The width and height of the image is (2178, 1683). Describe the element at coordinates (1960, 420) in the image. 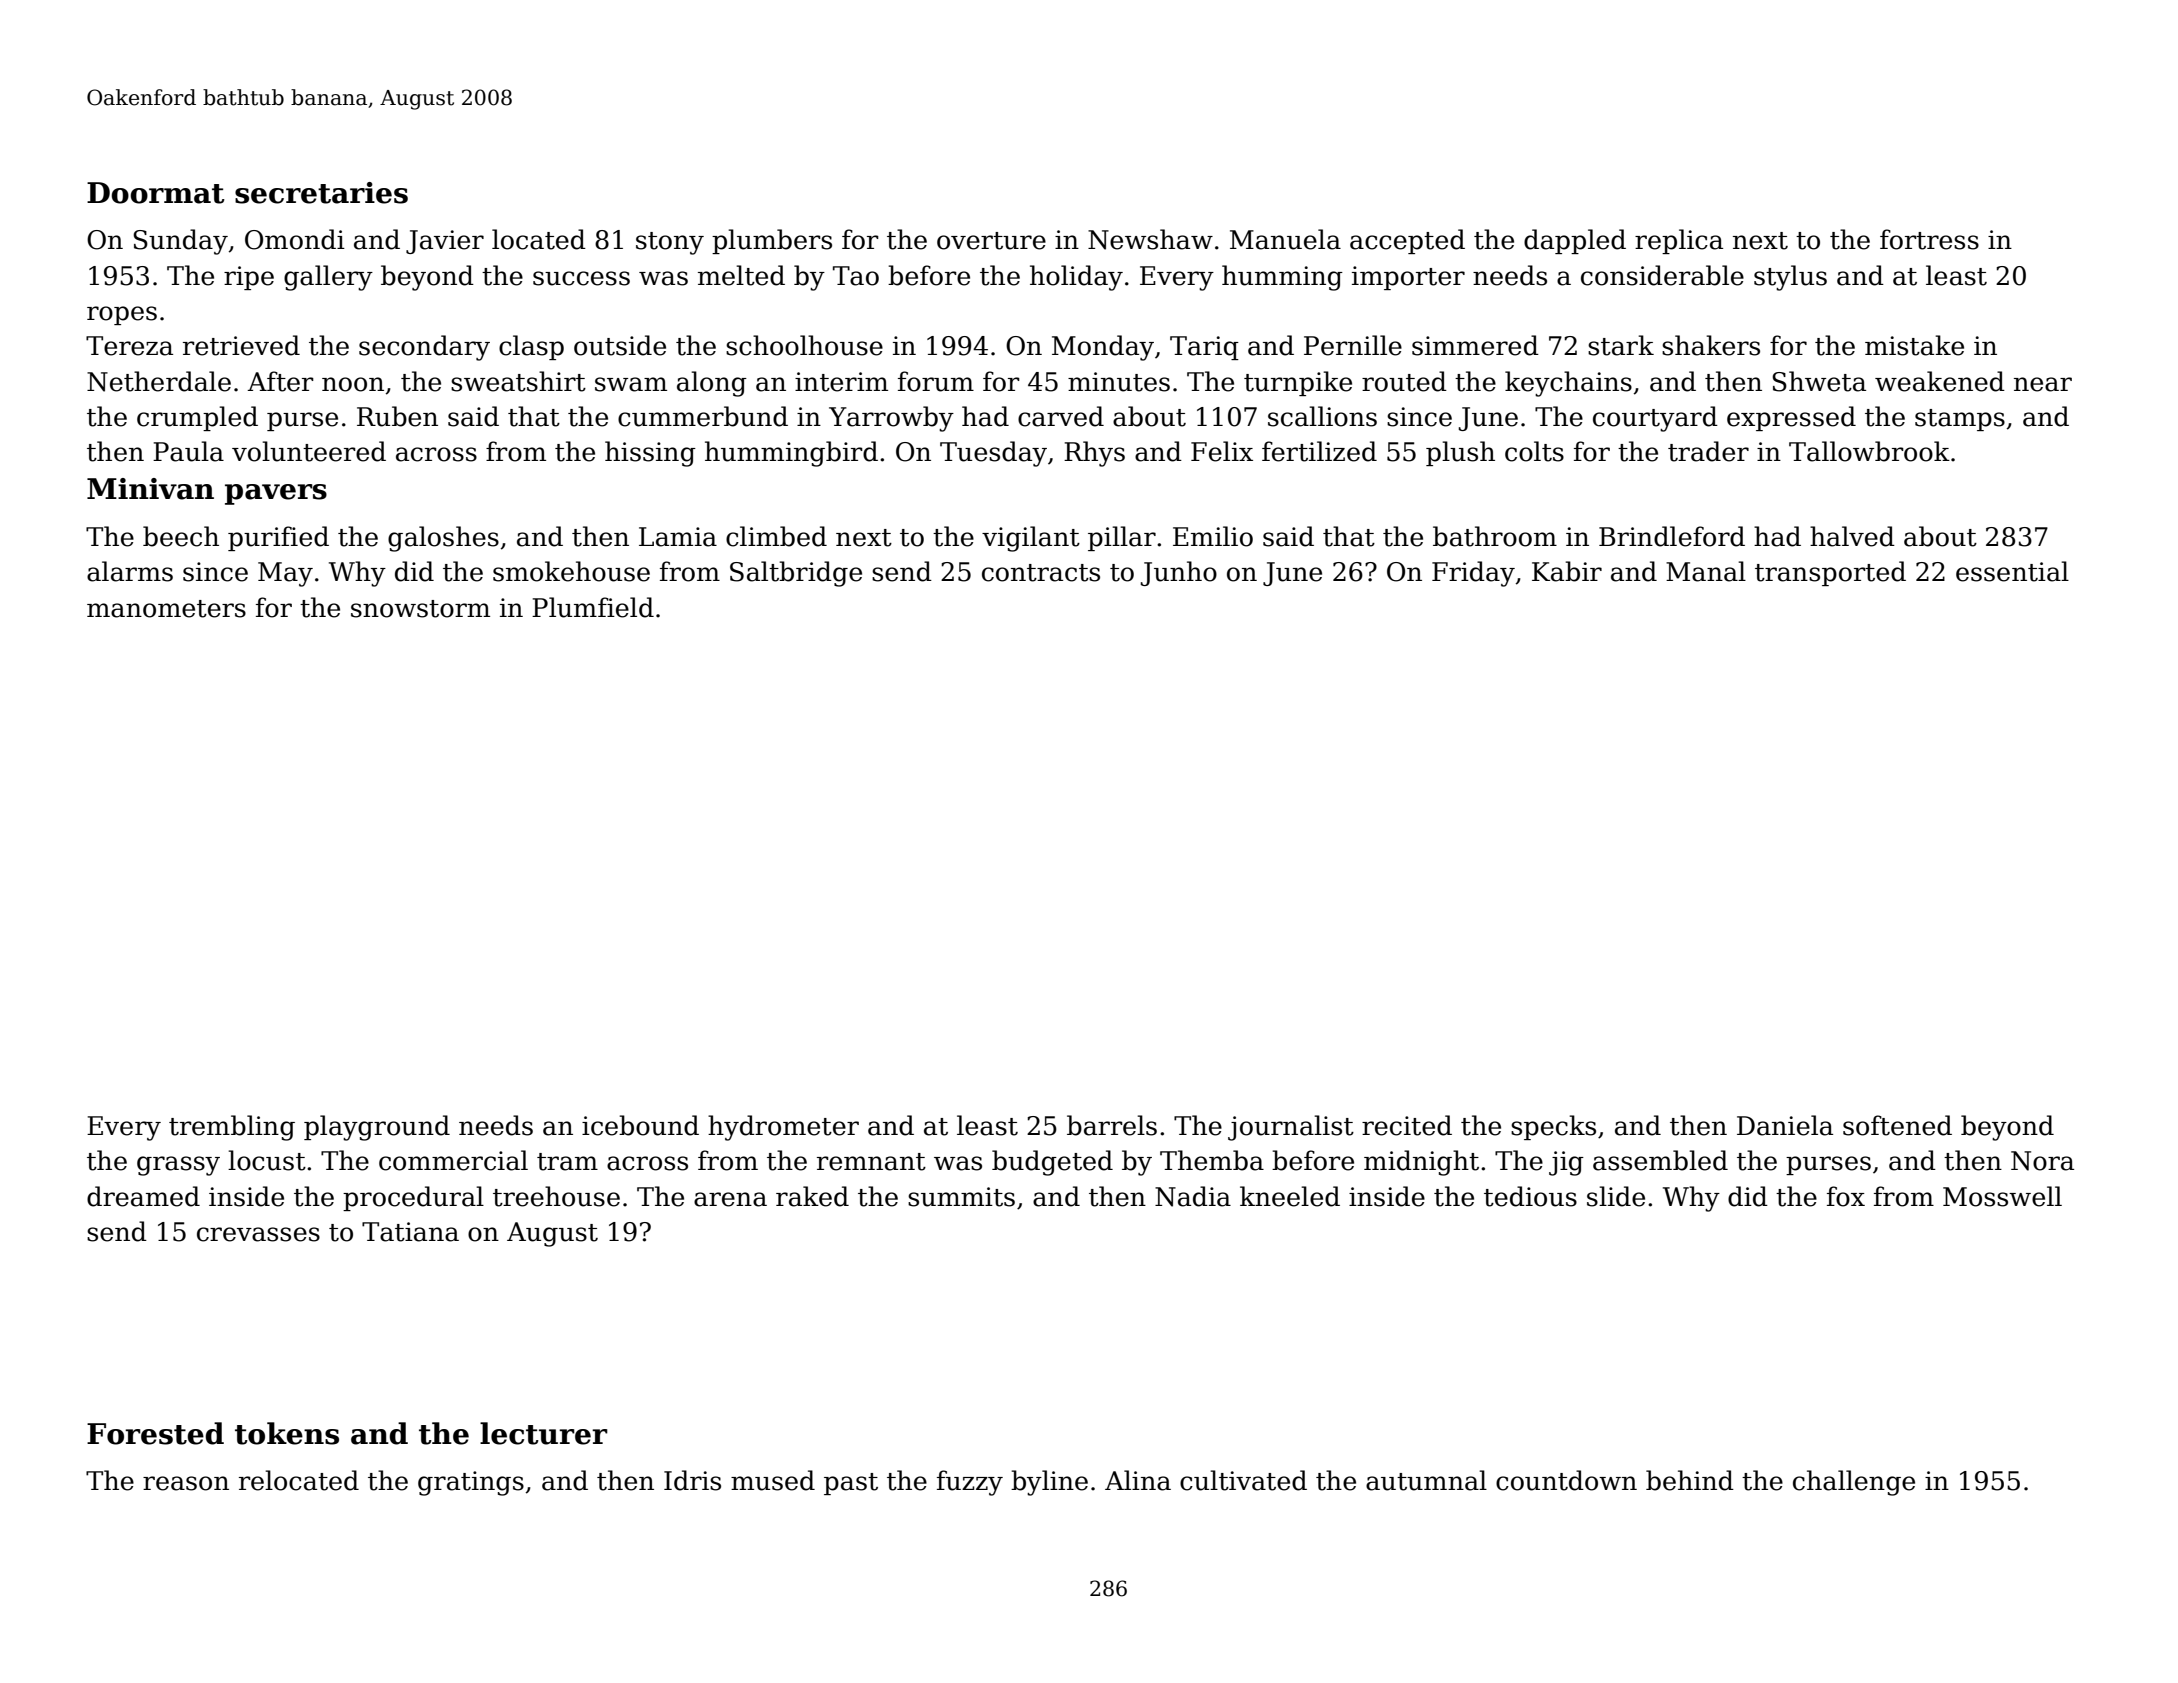

I see `stamps` at that location.
